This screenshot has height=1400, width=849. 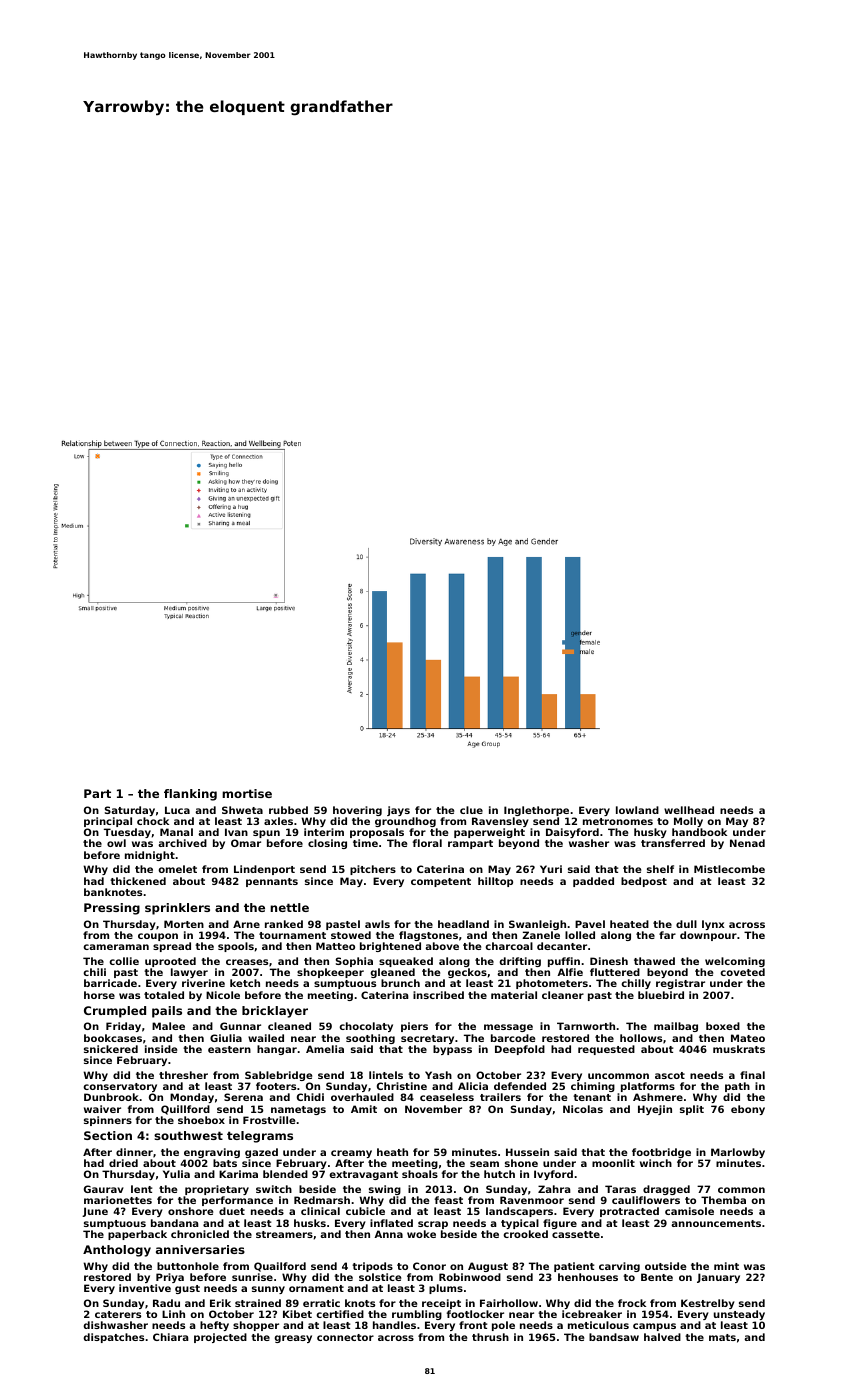 What do you see at coordinates (629, 1212) in the screenshot?
I see `protracted` at bounding box center [629, 1212].
